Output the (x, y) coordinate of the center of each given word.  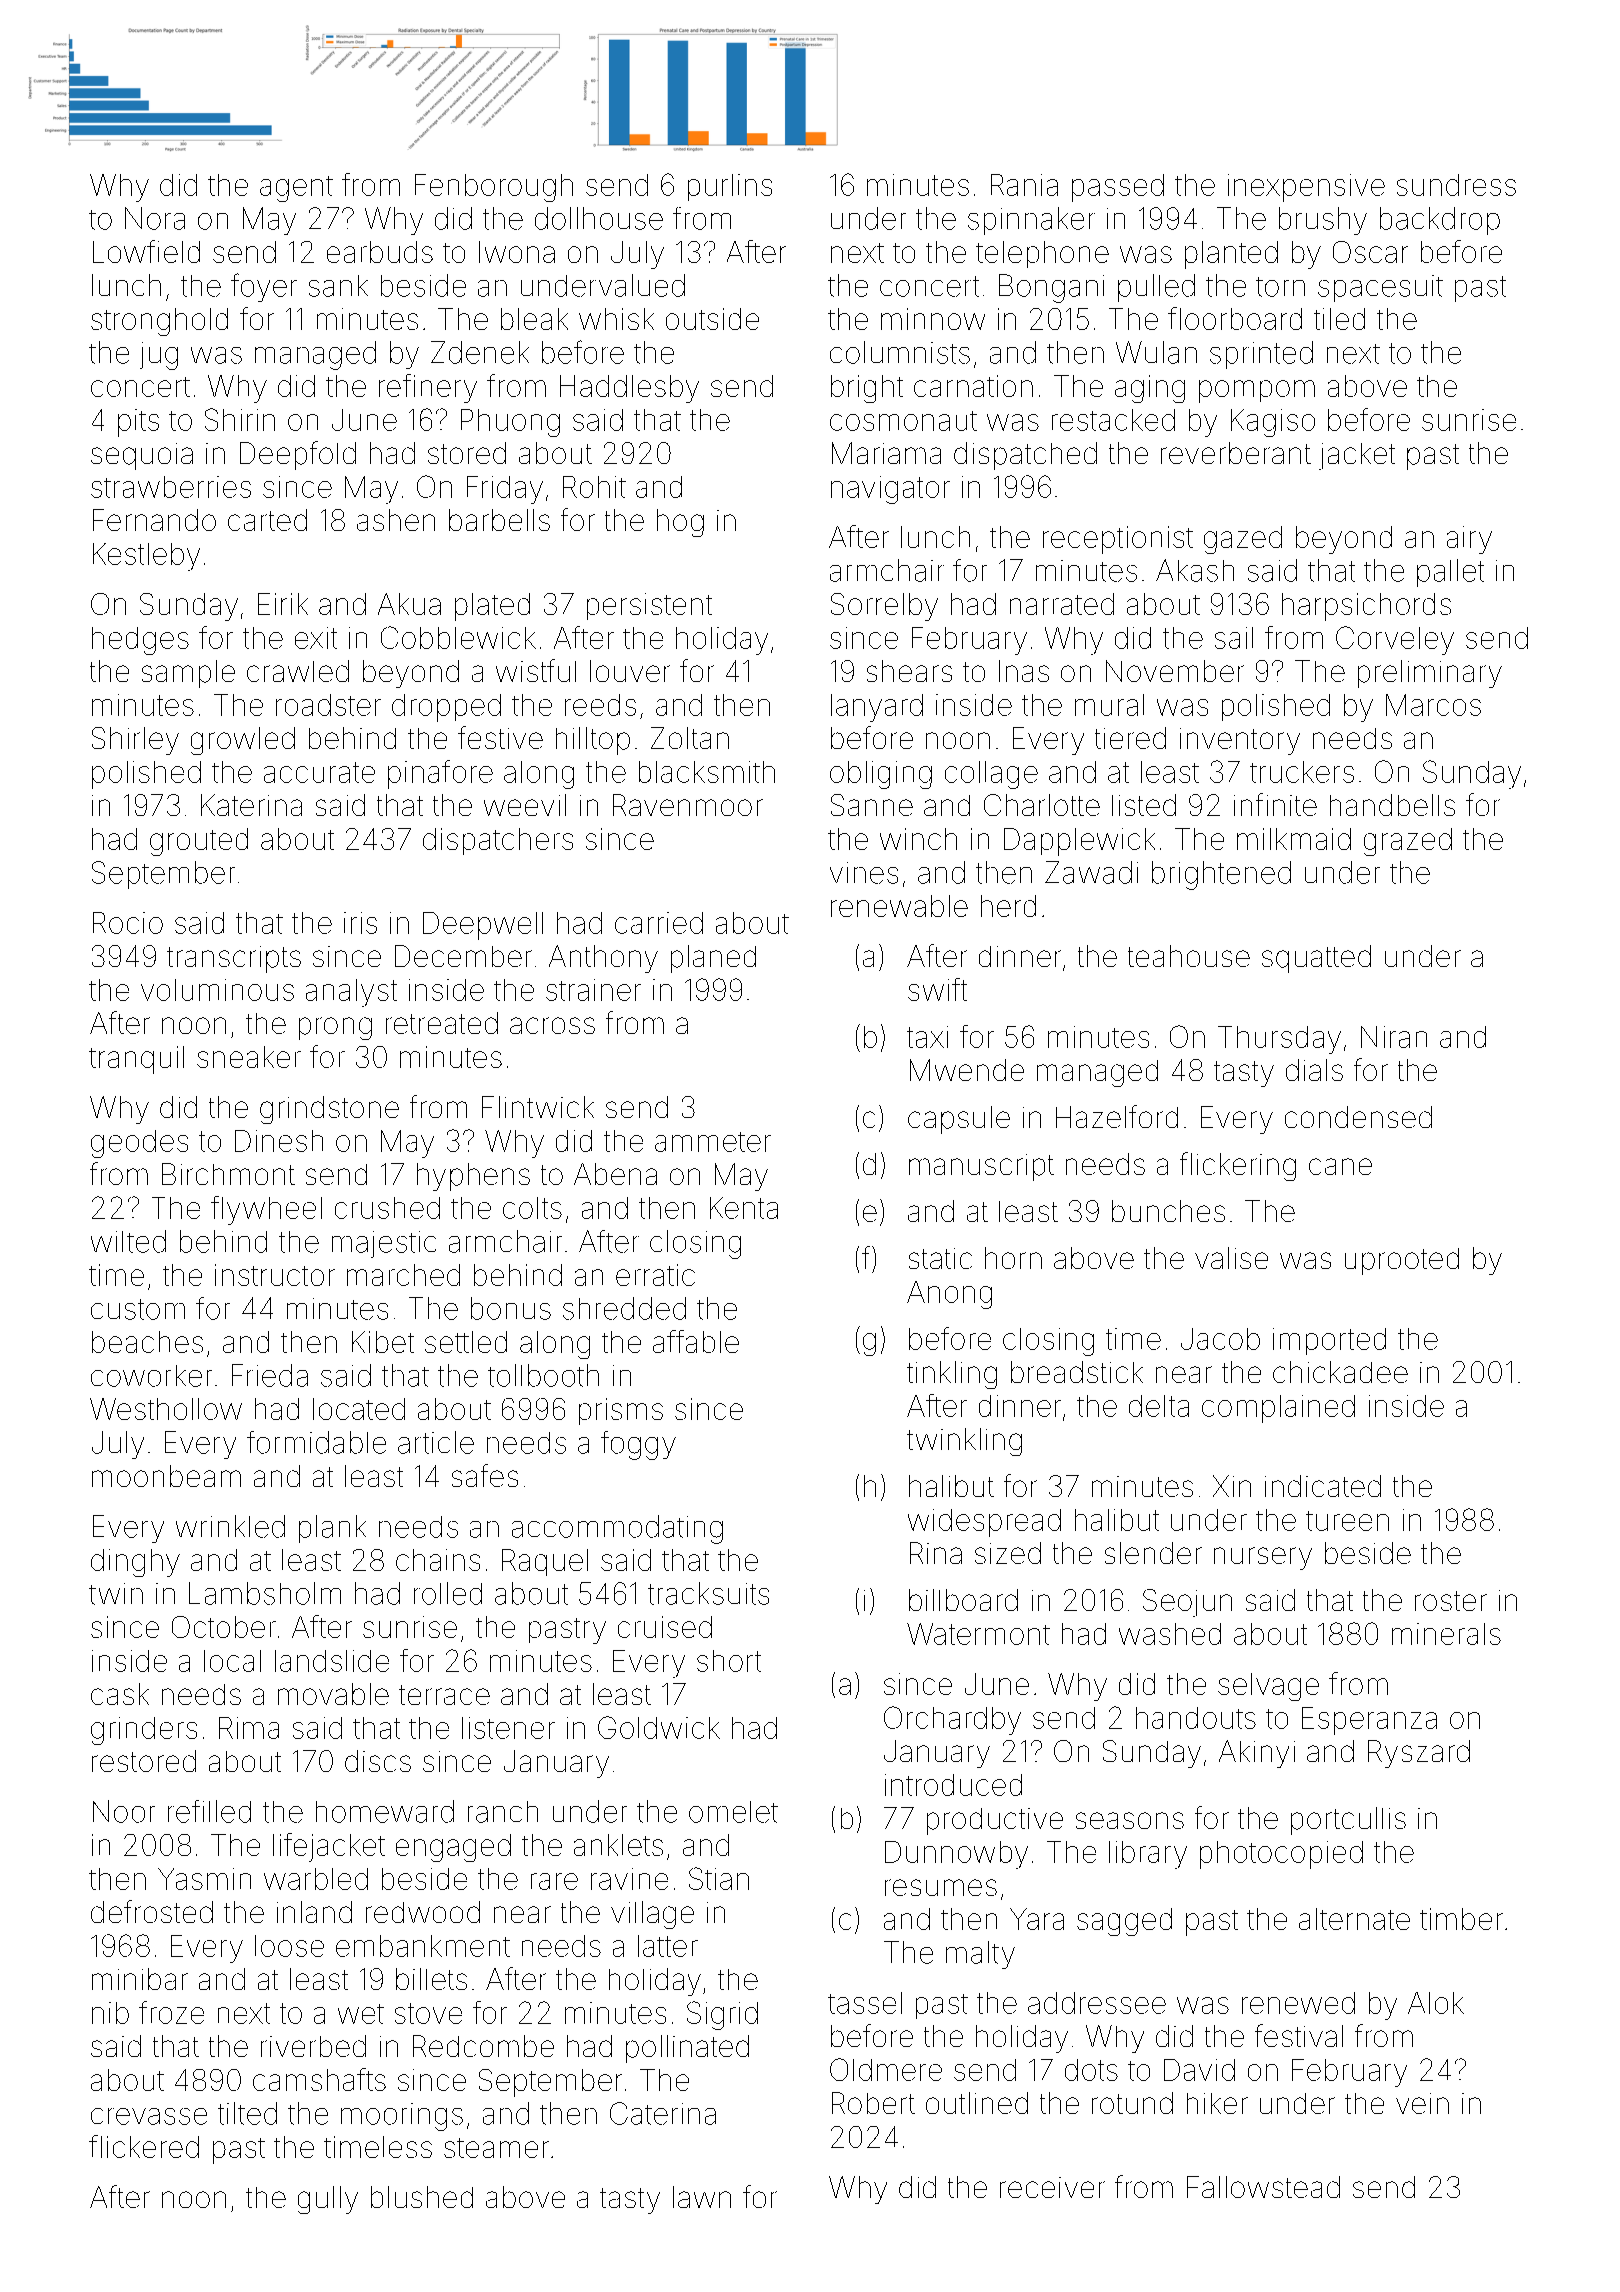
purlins (730, 187)
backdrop (1440, 221)
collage (991, 775)
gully (328, 2200)
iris (360, 923)
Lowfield (146, 251)
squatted (1316, 959)
